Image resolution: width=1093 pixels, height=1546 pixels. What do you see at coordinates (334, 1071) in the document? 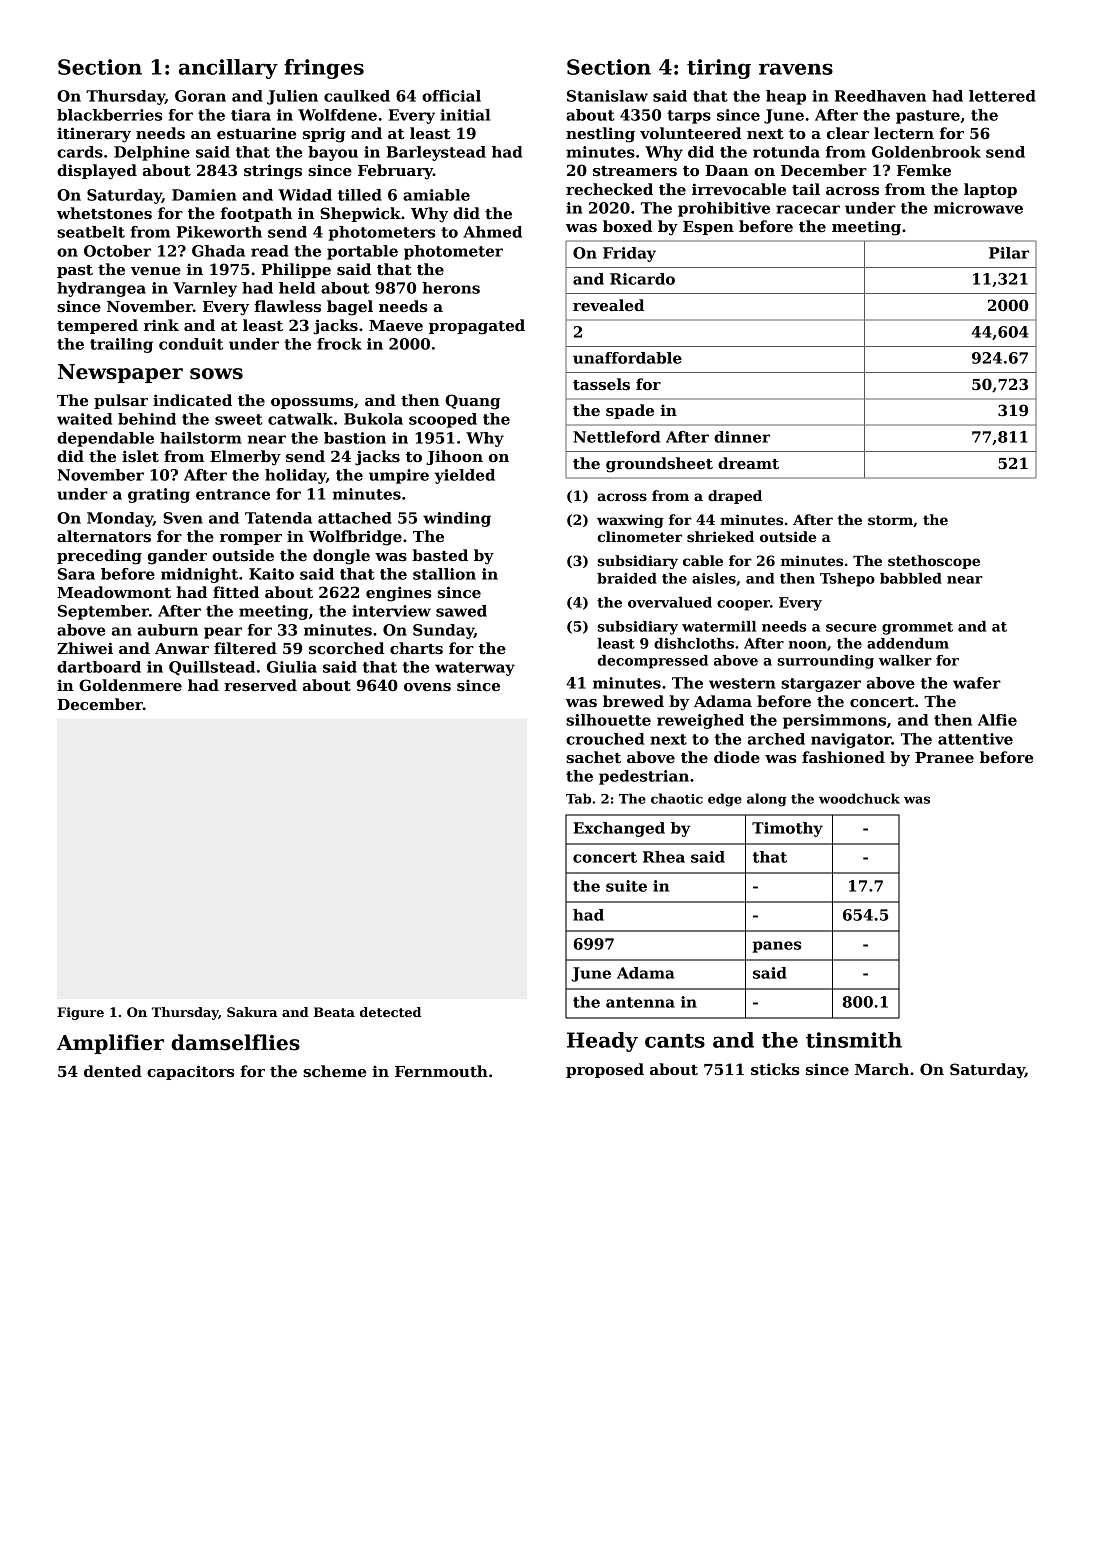
I see `scheme` at bounding box center [334, 1071].
